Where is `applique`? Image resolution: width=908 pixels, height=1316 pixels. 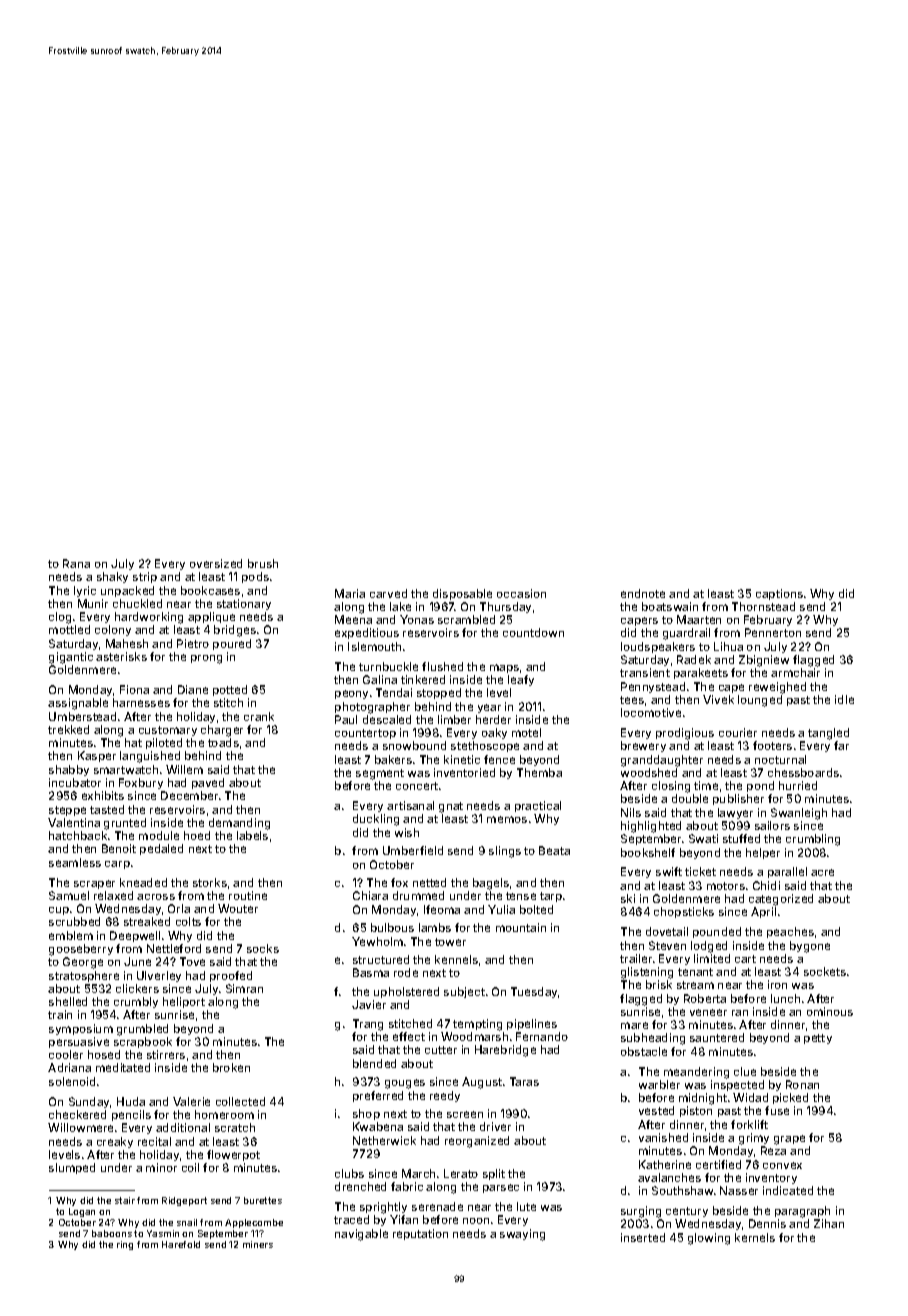
applique is located at coordinates (211, 617).
